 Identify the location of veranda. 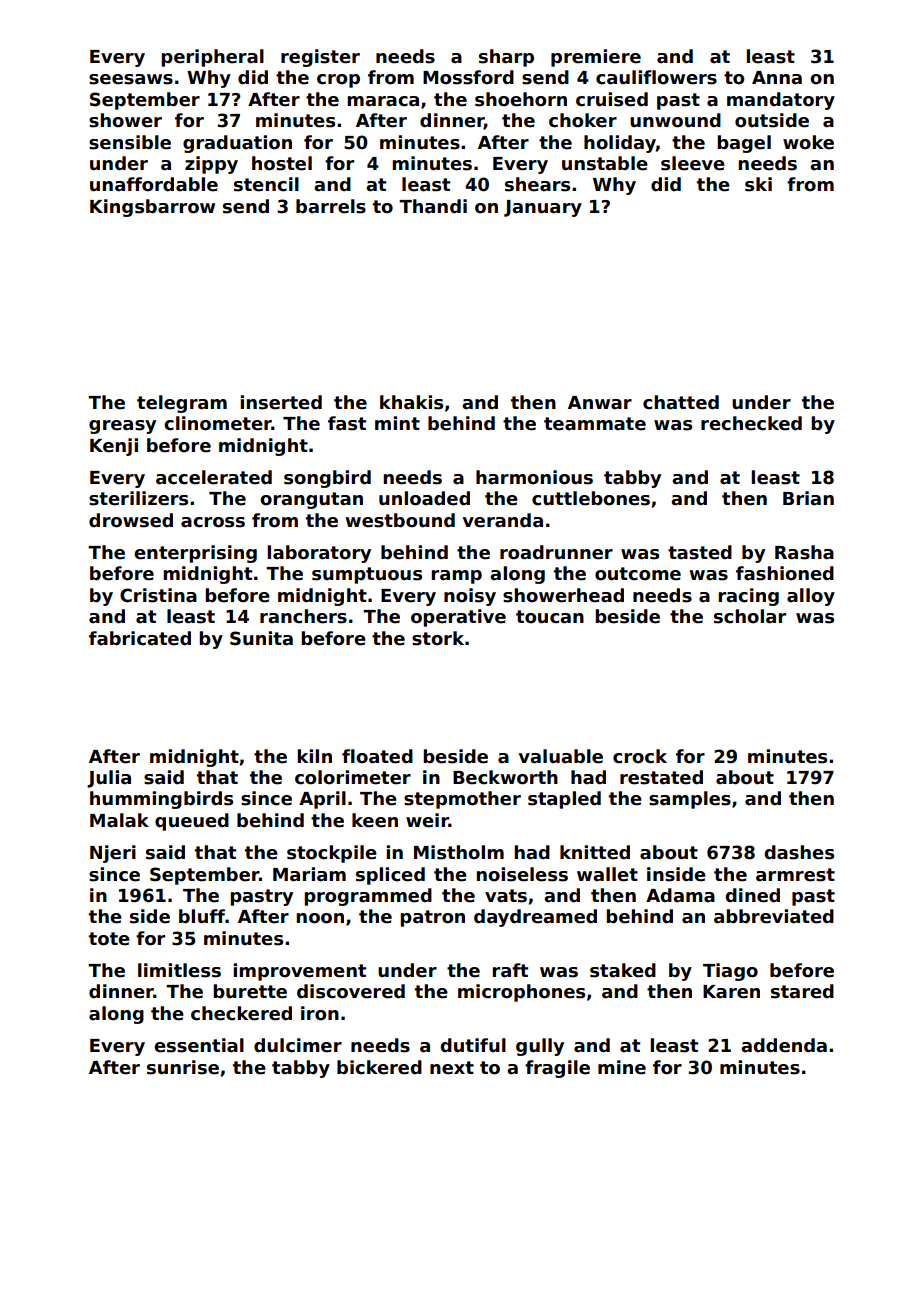
(503, 520).
